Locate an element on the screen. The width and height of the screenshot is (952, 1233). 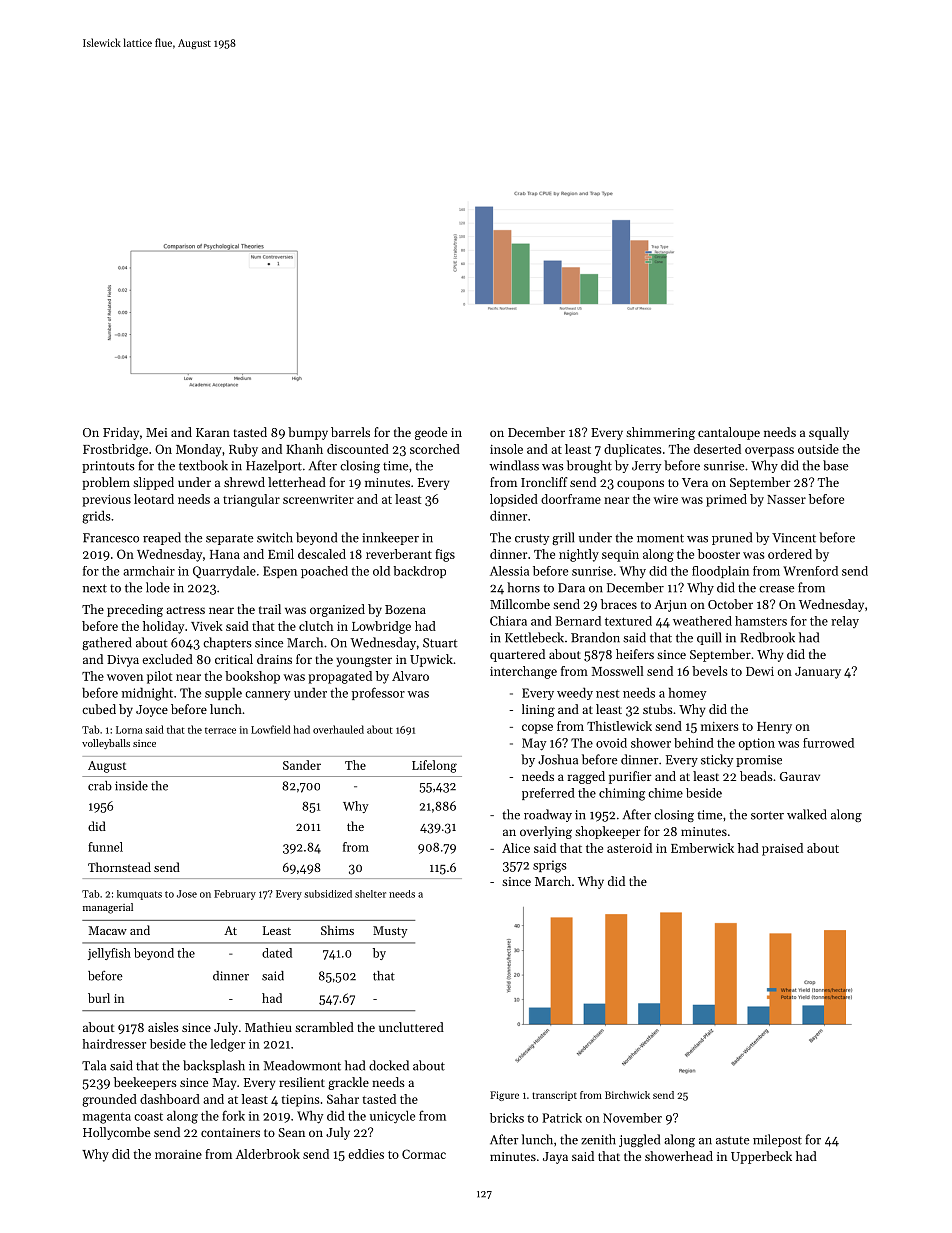
Macaw is located at coordinates (108, 930).
